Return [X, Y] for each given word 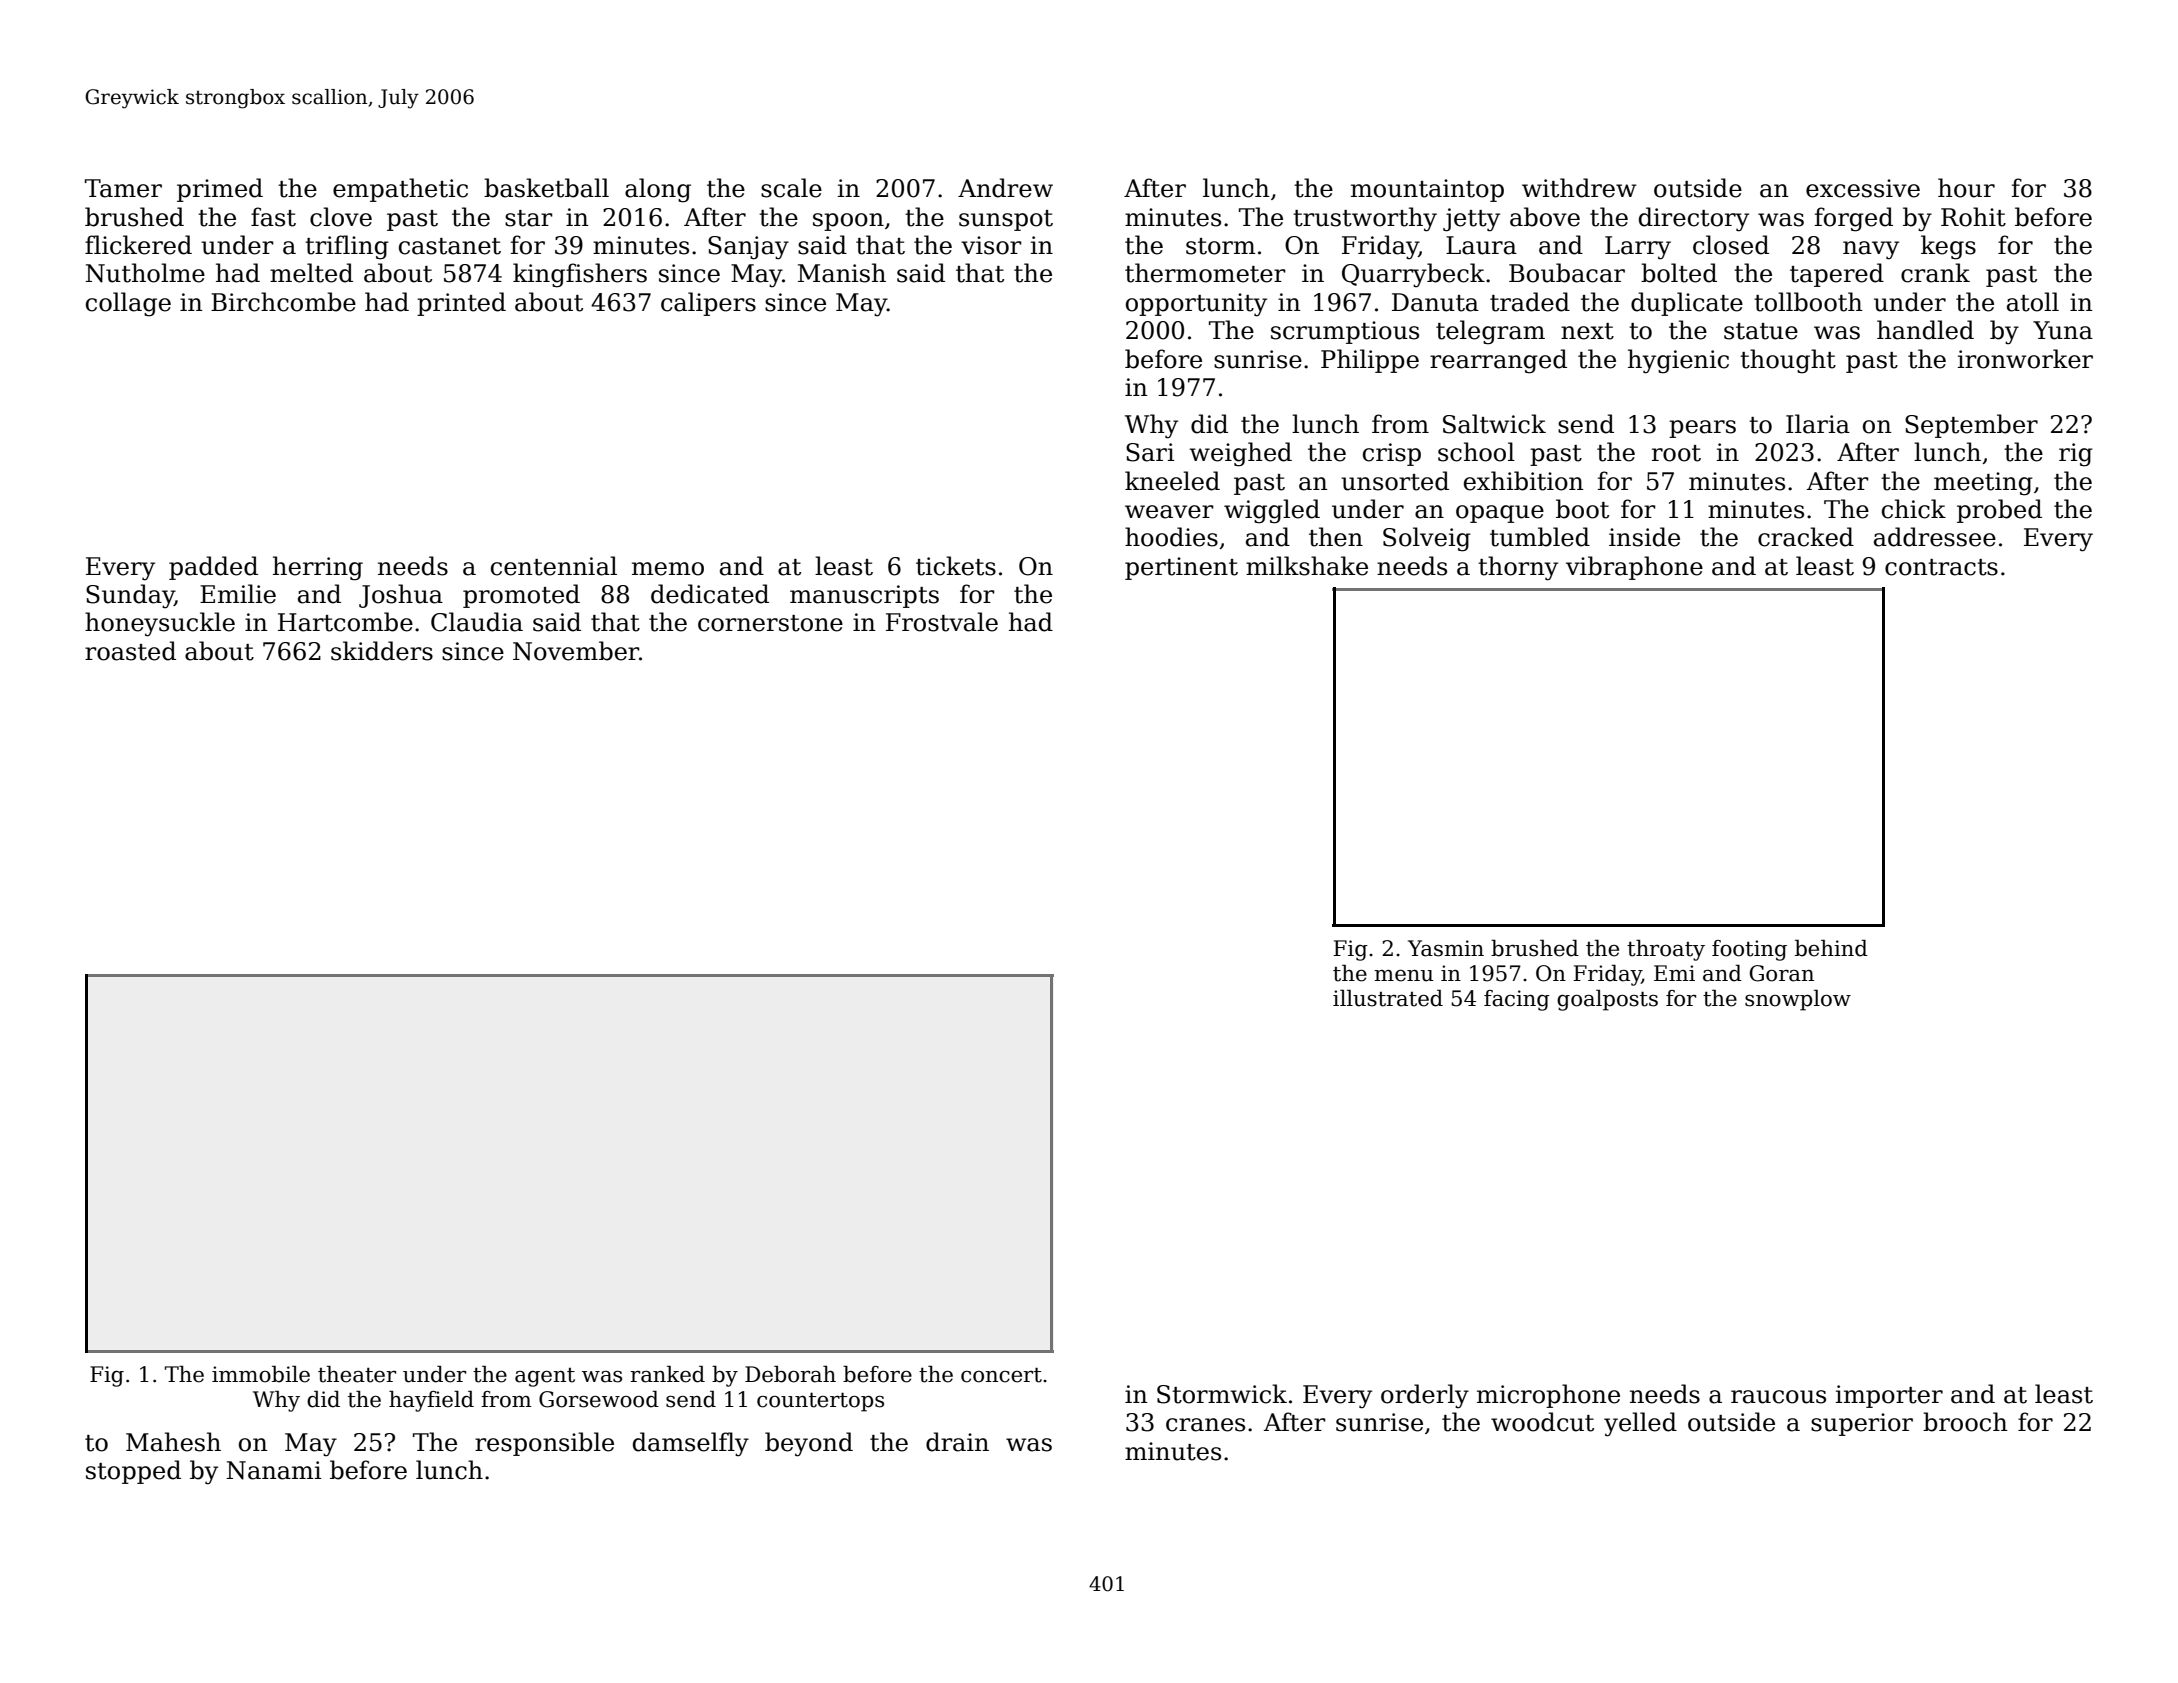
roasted [130, 651]
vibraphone [1634, 568]
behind [1831, 948]
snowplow [1798, 1000]
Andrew [1005, 188]
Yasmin [1446, 948]
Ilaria [1818, 424]
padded [213, 568]
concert [1001, 1375]
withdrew [1579, 188]
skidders [382, 651]
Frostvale [942, 622]
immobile [261, 1374]
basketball [546, 188]
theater [357, 1374]
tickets [956, 566]
